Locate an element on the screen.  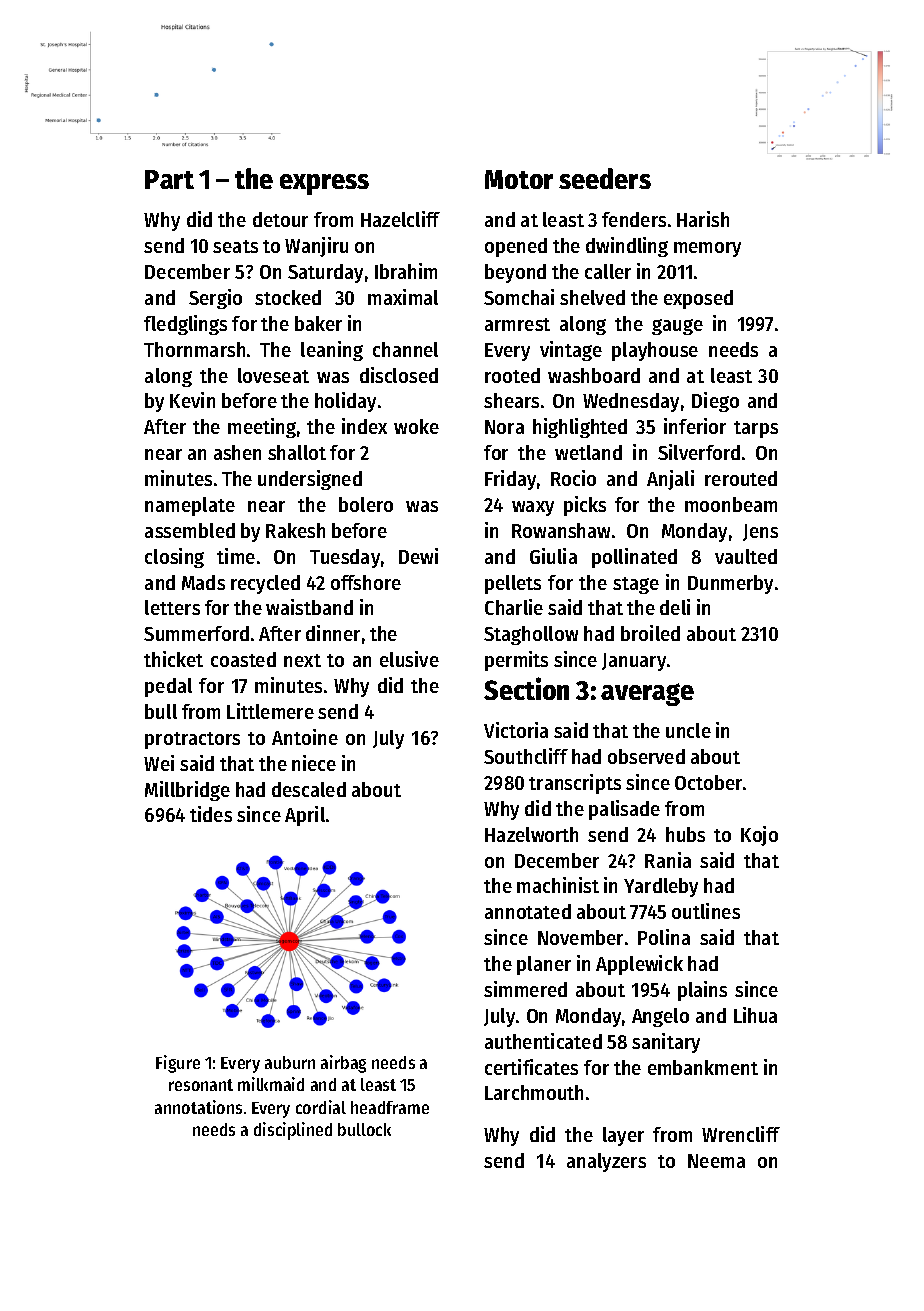
beyond is located at coordinates (515, 273).
